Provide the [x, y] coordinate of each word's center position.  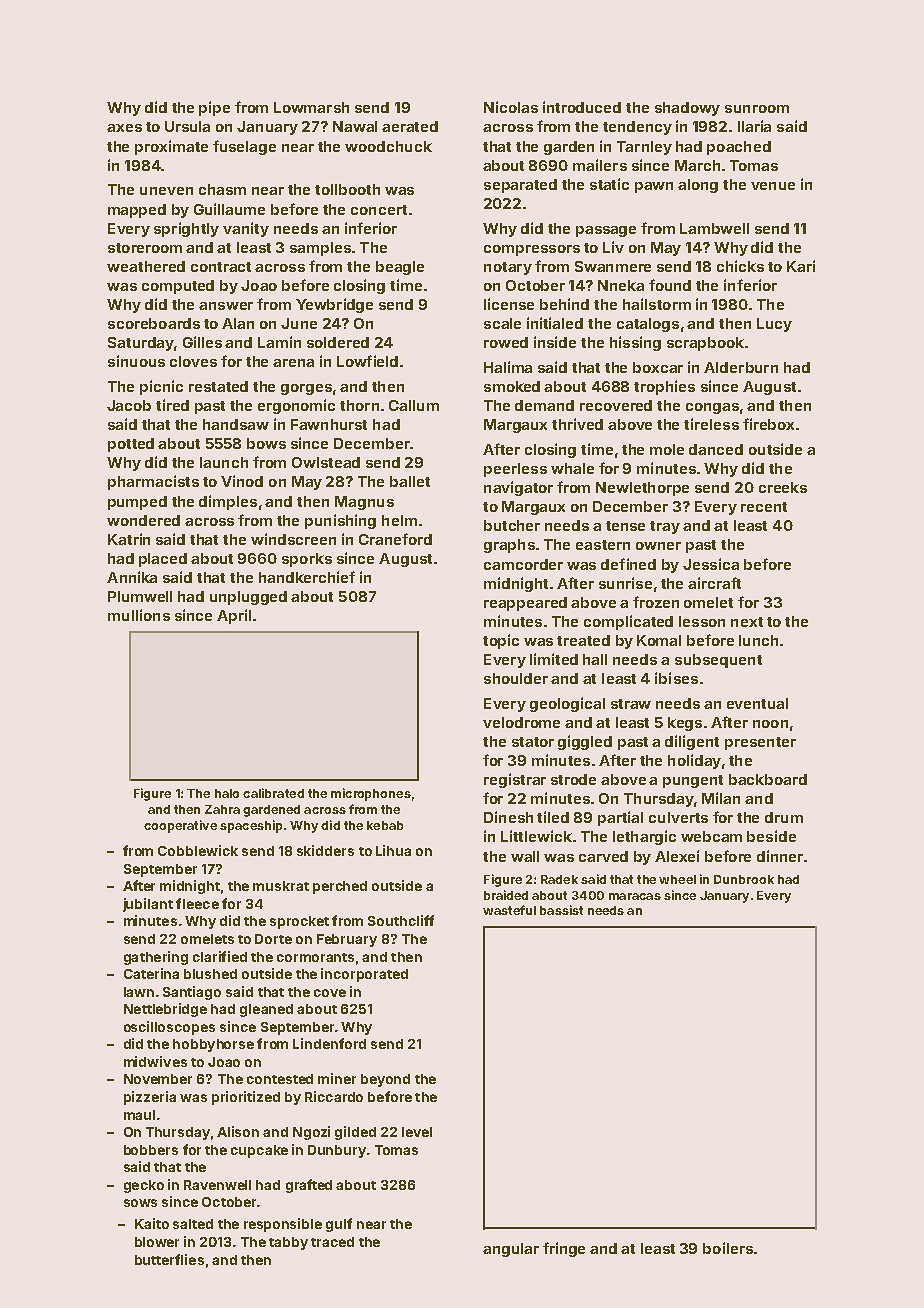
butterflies [169, 1259]
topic [501, 641]
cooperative [180, 826]
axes [124, 128]
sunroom [757, 109]
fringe [564, 1249]
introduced [582, 107]
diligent [692, 742]
